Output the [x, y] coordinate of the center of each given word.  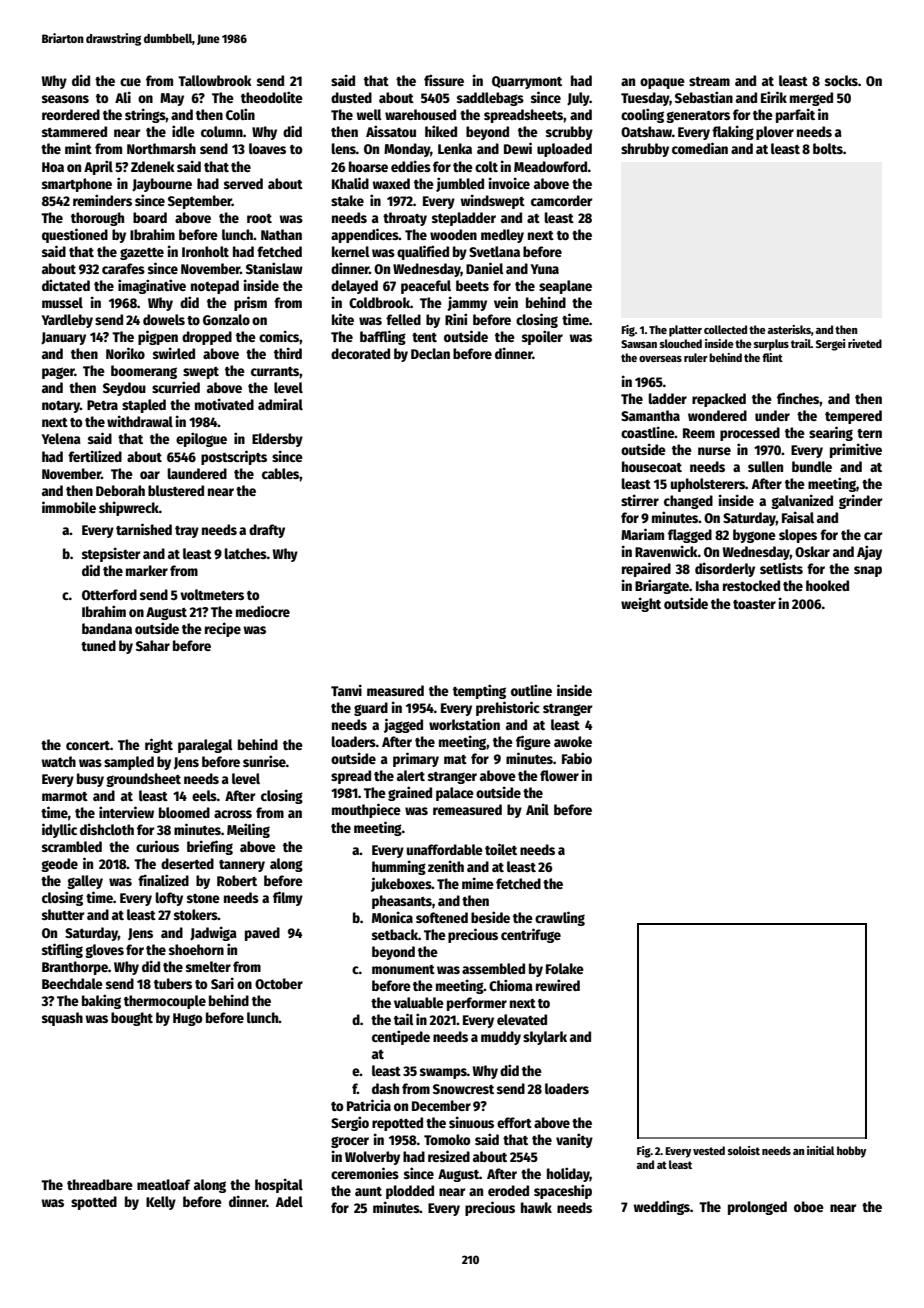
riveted [865, 343]
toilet [501, 849]
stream [709, 81]
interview [126, 812]
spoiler [542, 337]
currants [275, 371]
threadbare [100, 1184]
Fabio [577, 758]
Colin [240, 114]
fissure [444, 80]
